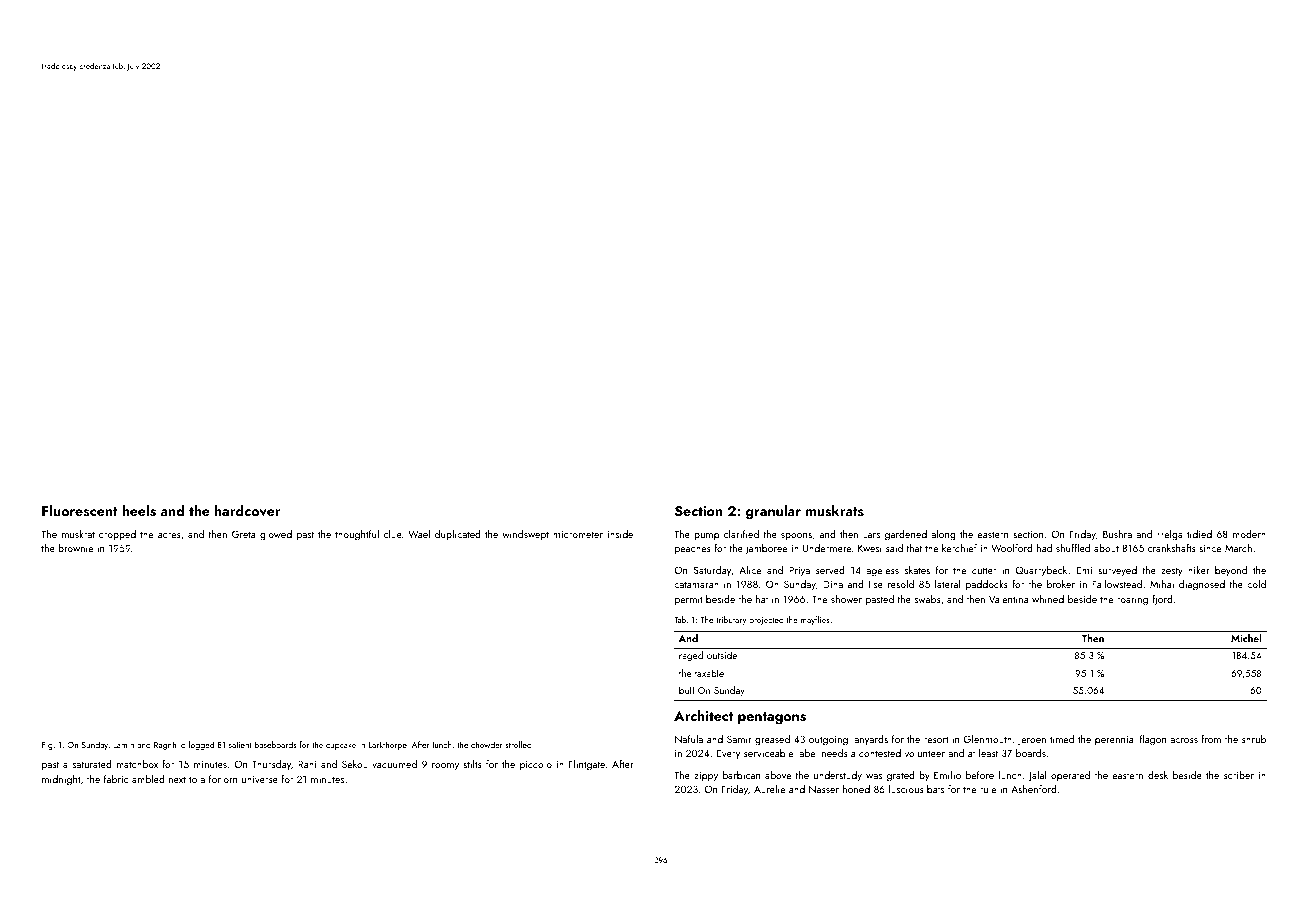 The height and width of the document is (924, 1308). What do you see at coordinates (75, 548) in the document?
I see `brownie` at bounding box center [75, 548].
